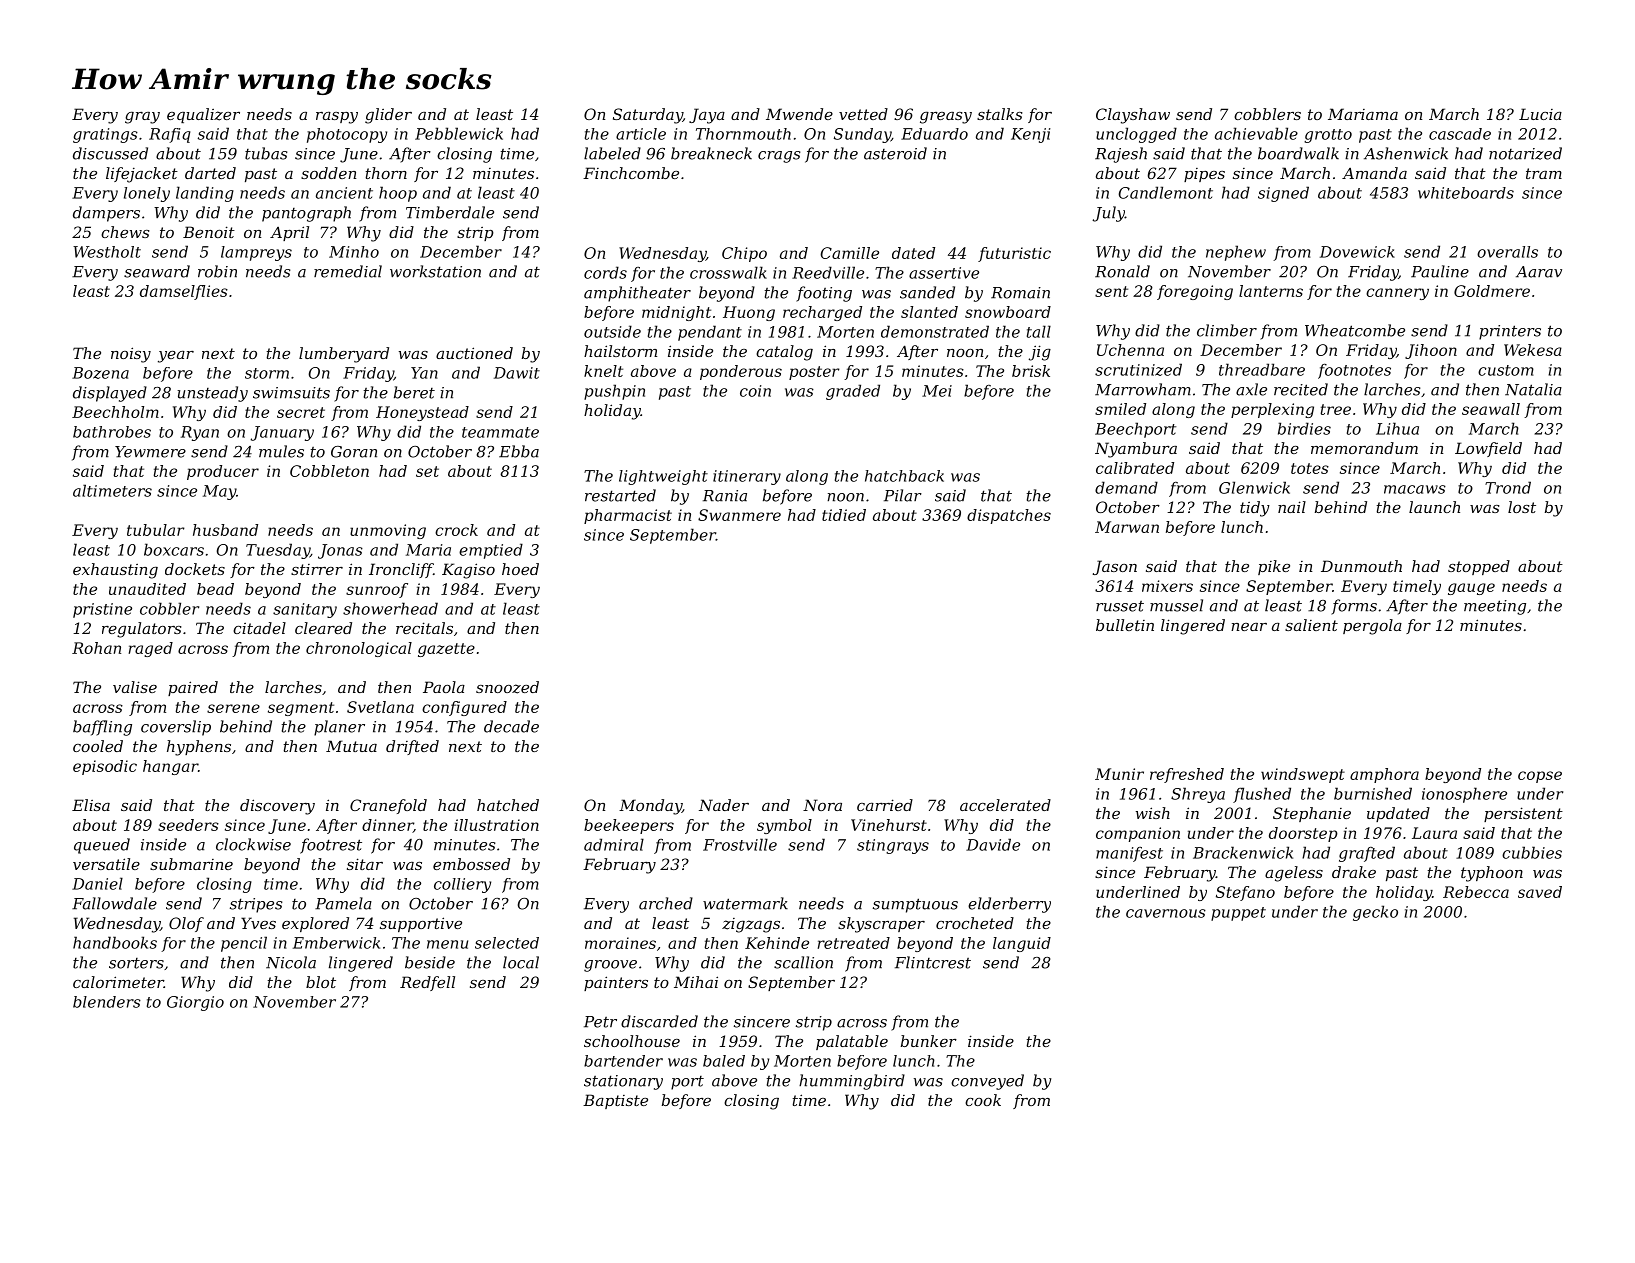 The image size is (1635, 1263). Describe the element at coordinates (929, 1041) in the screenshot. I see `bunker` at that location.
